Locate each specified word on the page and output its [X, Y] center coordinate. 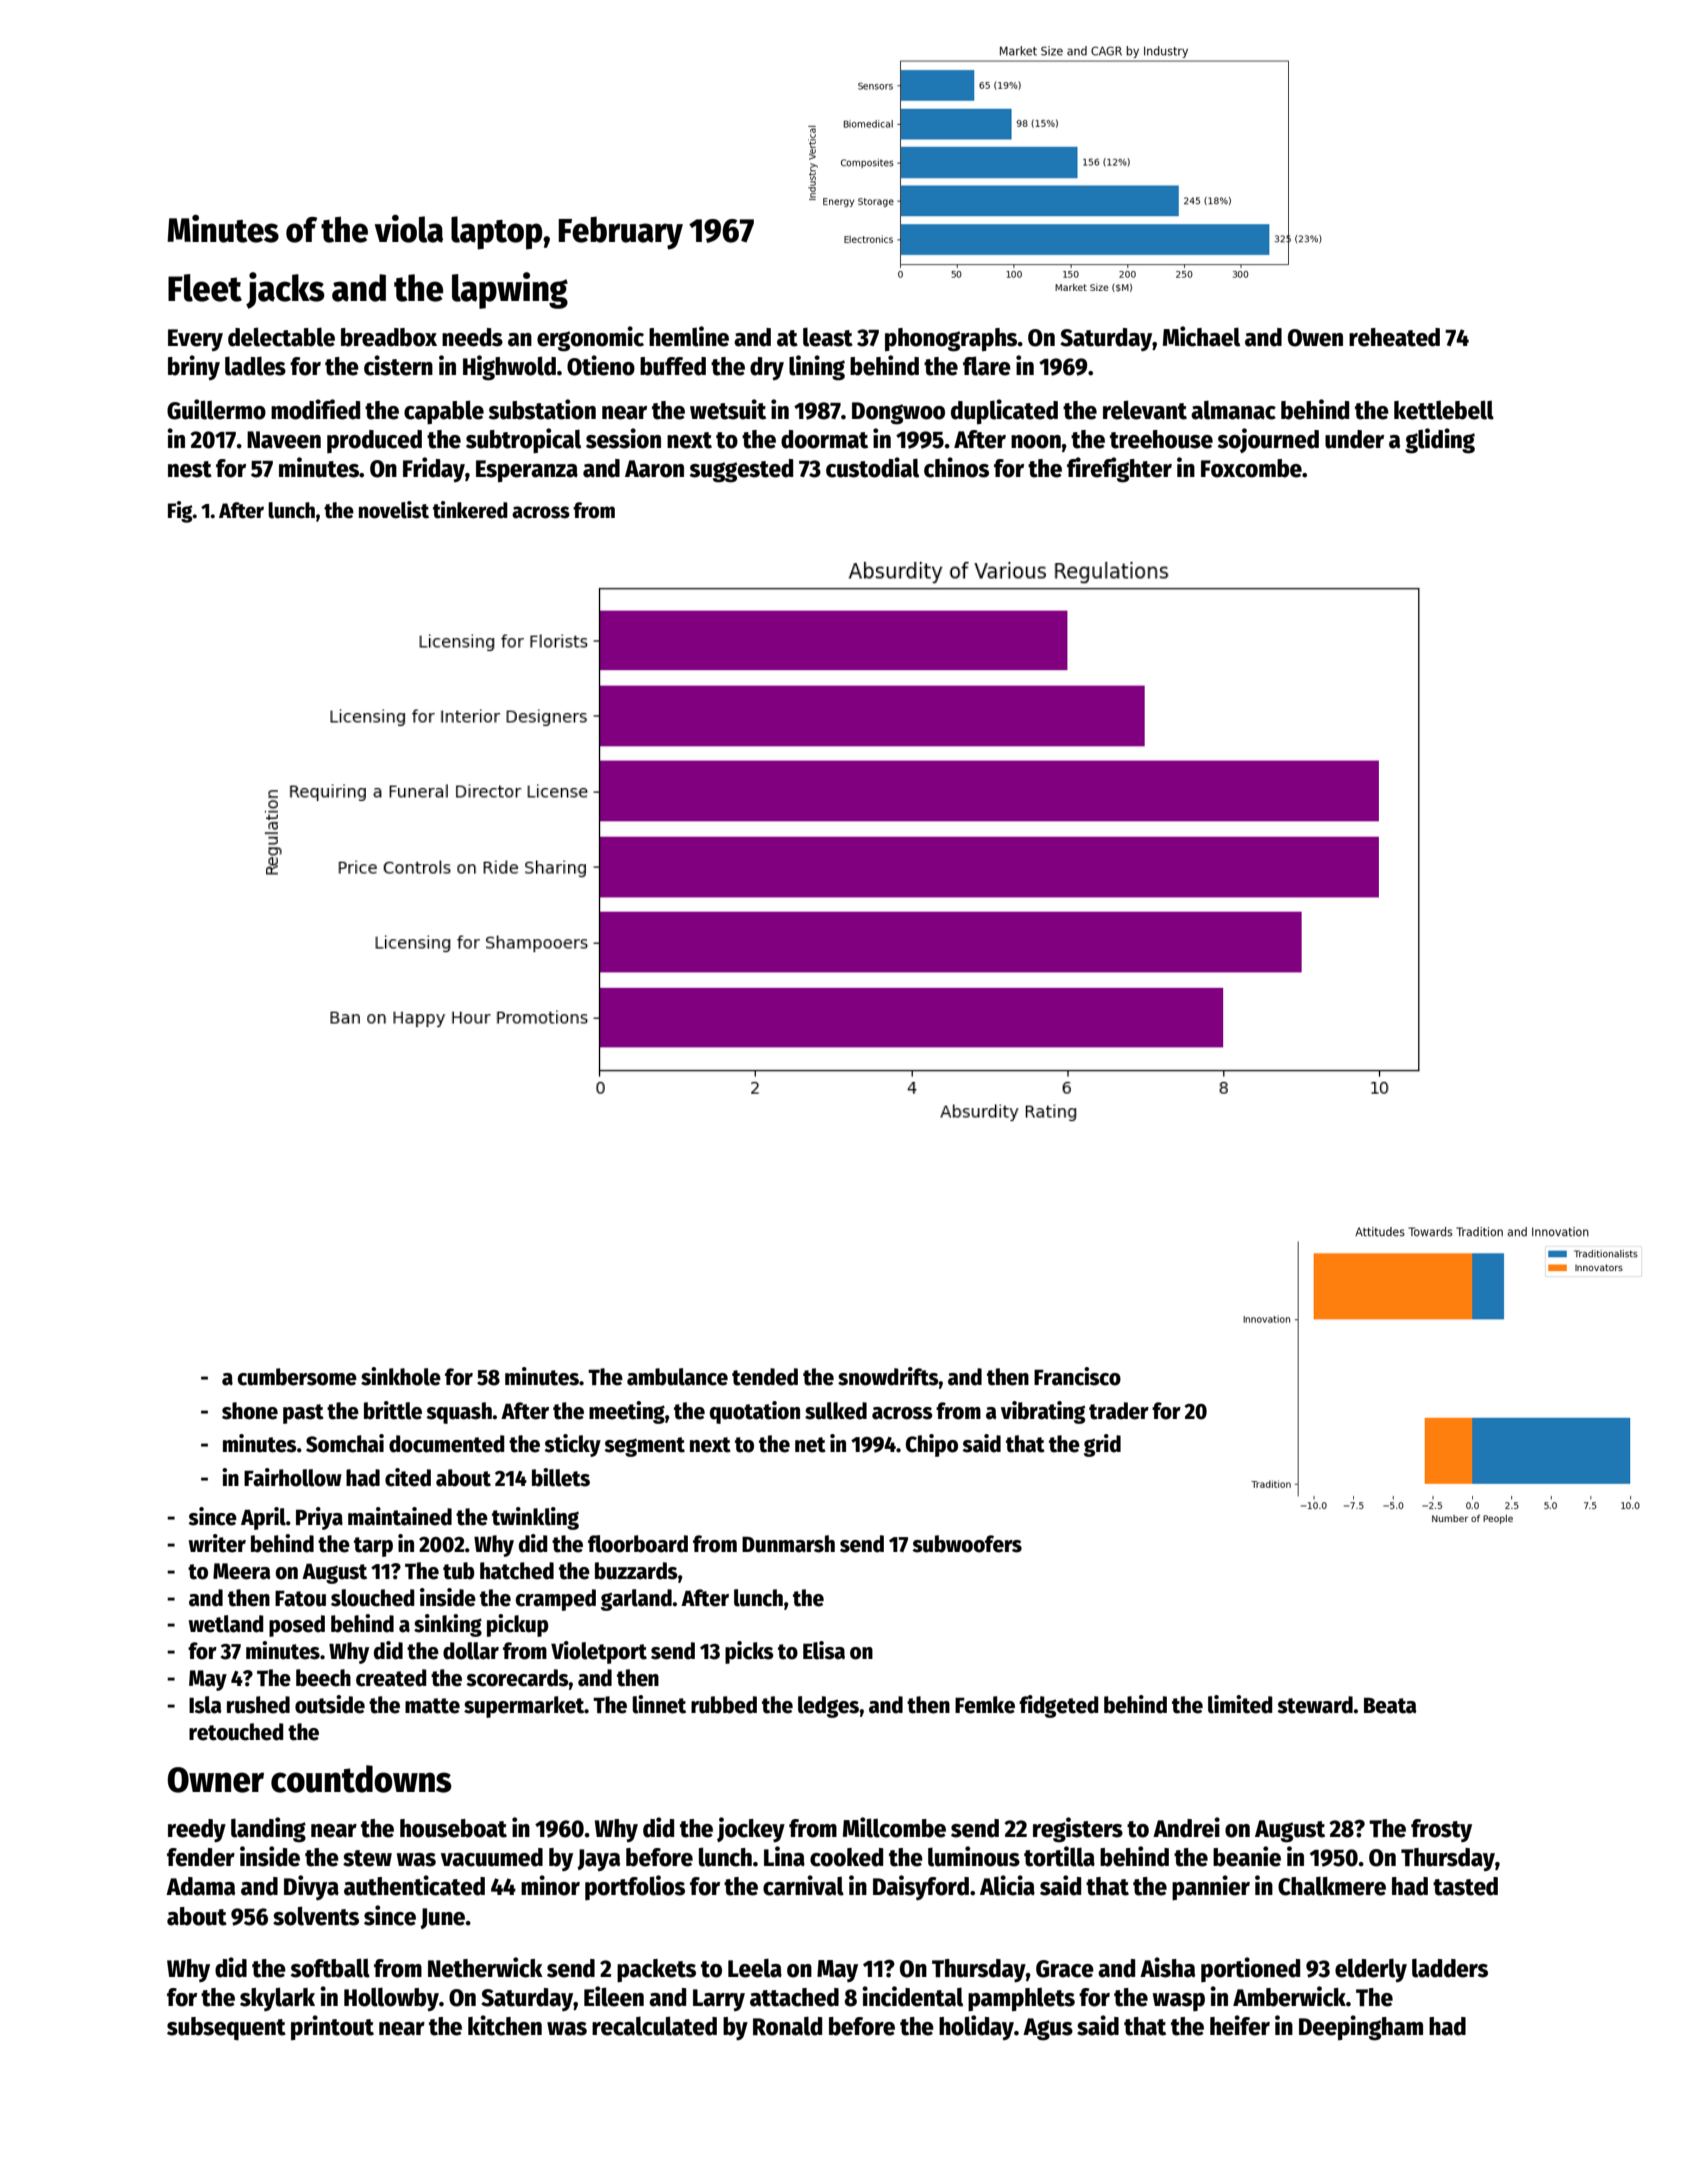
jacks [285, 290]
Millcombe [894, 1827]
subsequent [226, 2028]
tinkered [470, 510]
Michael [1201, 336]
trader [1119, 1411]
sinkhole [401, 1376]
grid [1102, 1445]
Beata [1390, 1705]
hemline [689, 336]
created [391, 1678]
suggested [741, 471]
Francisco [1077, 1376]
